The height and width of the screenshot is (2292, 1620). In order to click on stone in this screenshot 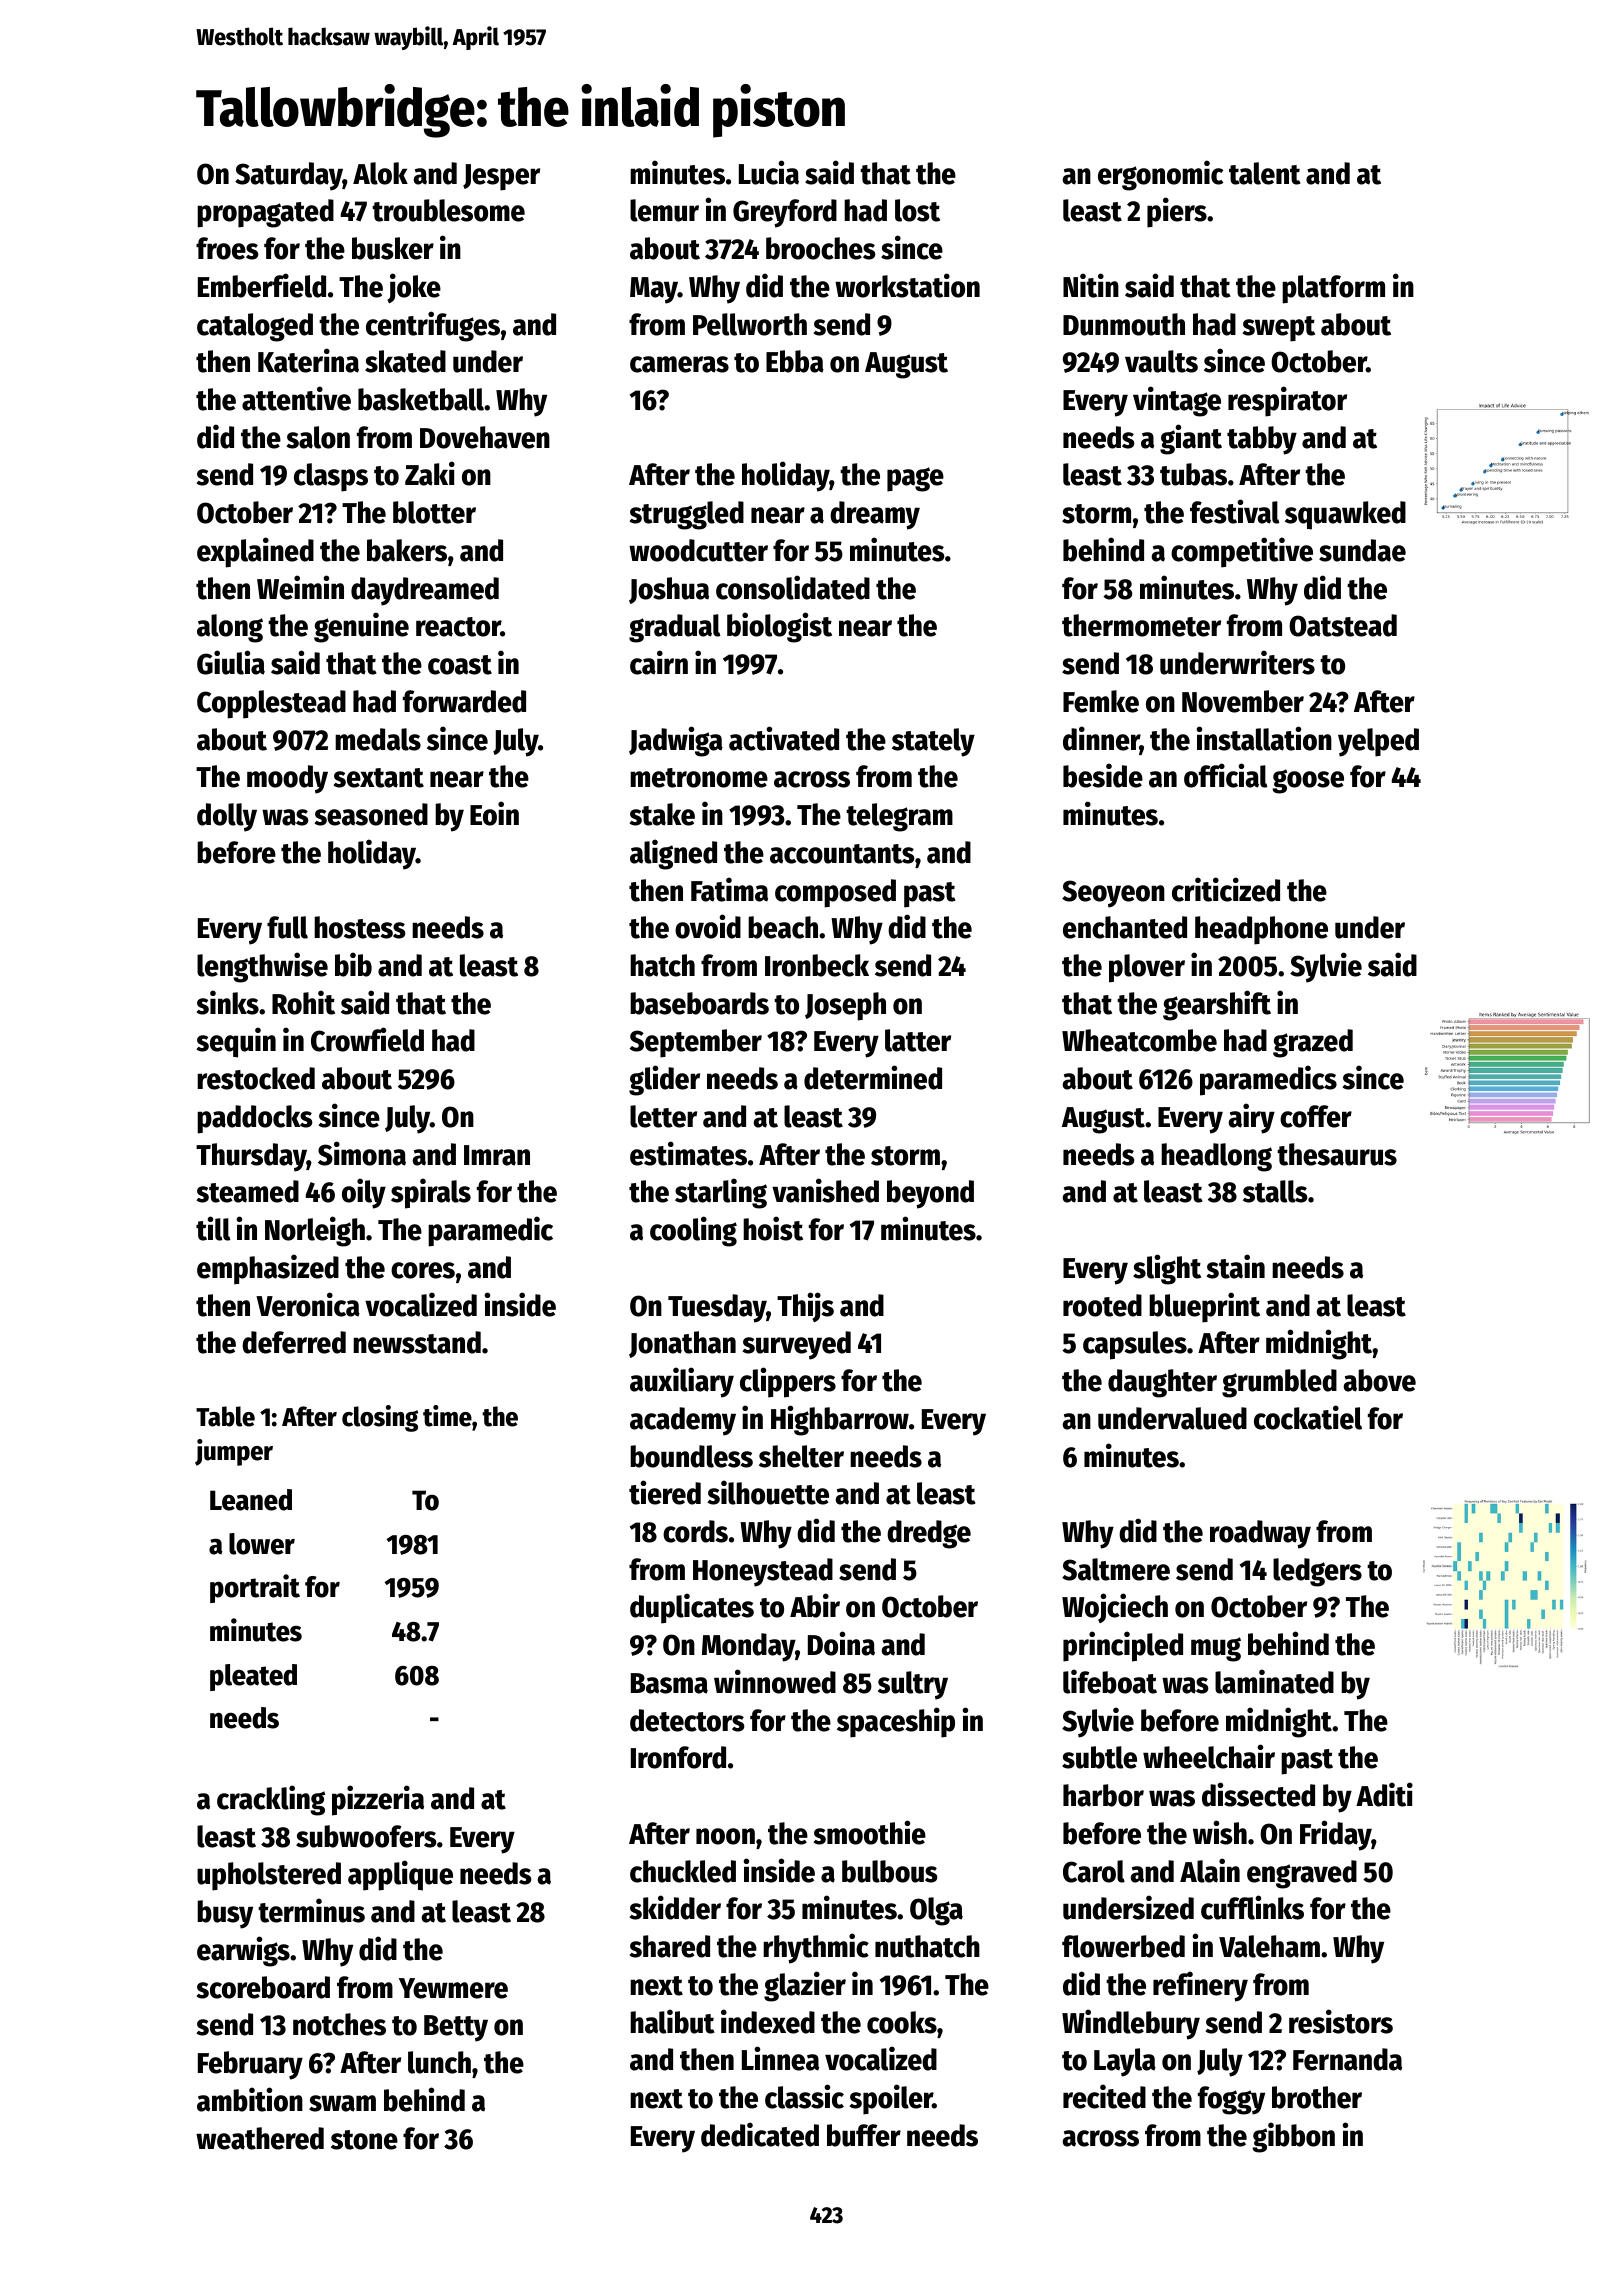, I will do `click(364, 2140)`.
